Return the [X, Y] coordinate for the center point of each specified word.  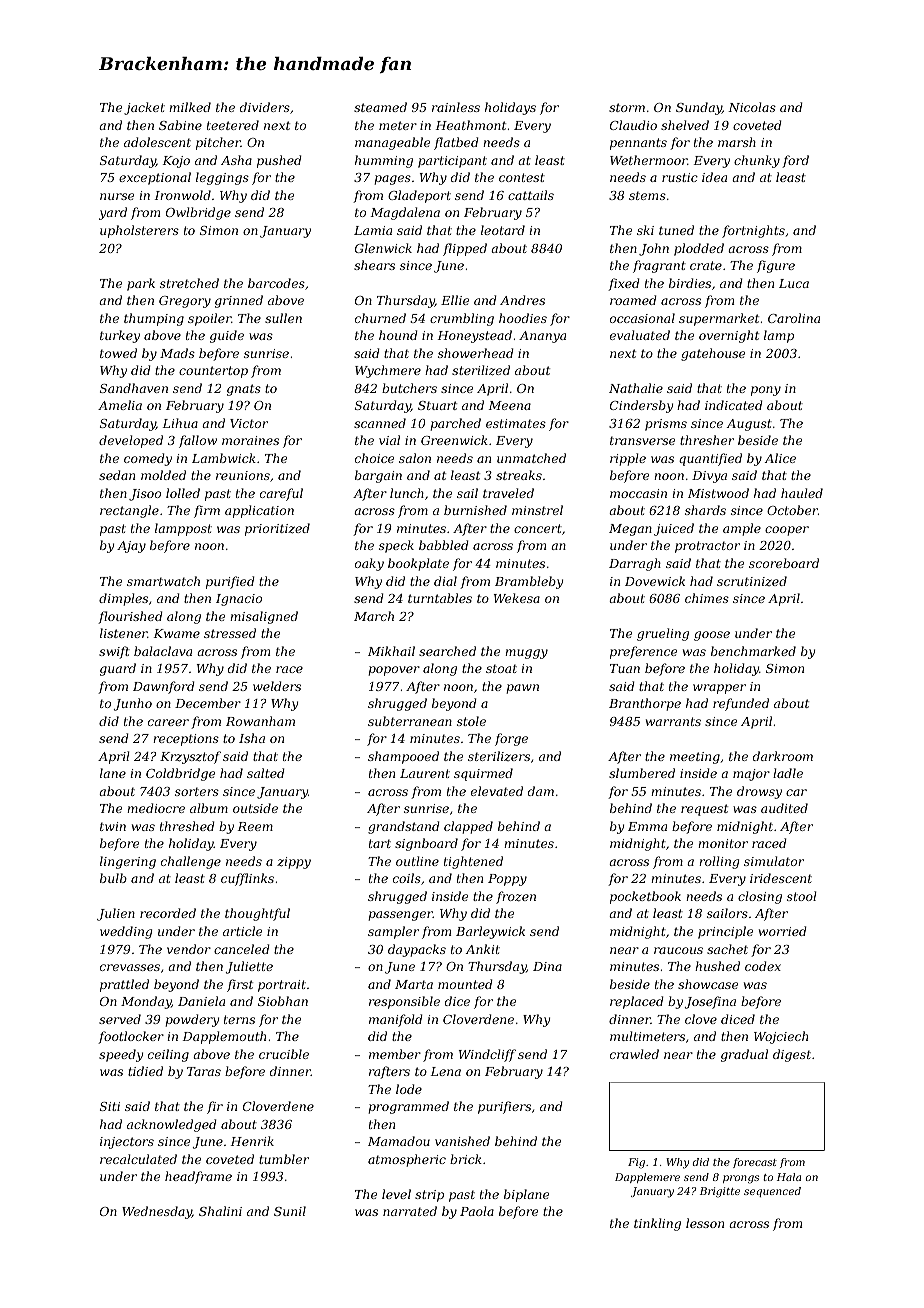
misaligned [264, 617]
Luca [794, 283]
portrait [282, 986]
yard [113, 213]
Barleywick [490, 932]
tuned [676, 230]
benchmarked [753, 651]
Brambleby [529, 582]
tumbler [284, 1159]
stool [802, 896]
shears [374, 265]
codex [763, 966]
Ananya [542, 337]
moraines [250, 440]
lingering [128, 862]
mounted [465, 984]
